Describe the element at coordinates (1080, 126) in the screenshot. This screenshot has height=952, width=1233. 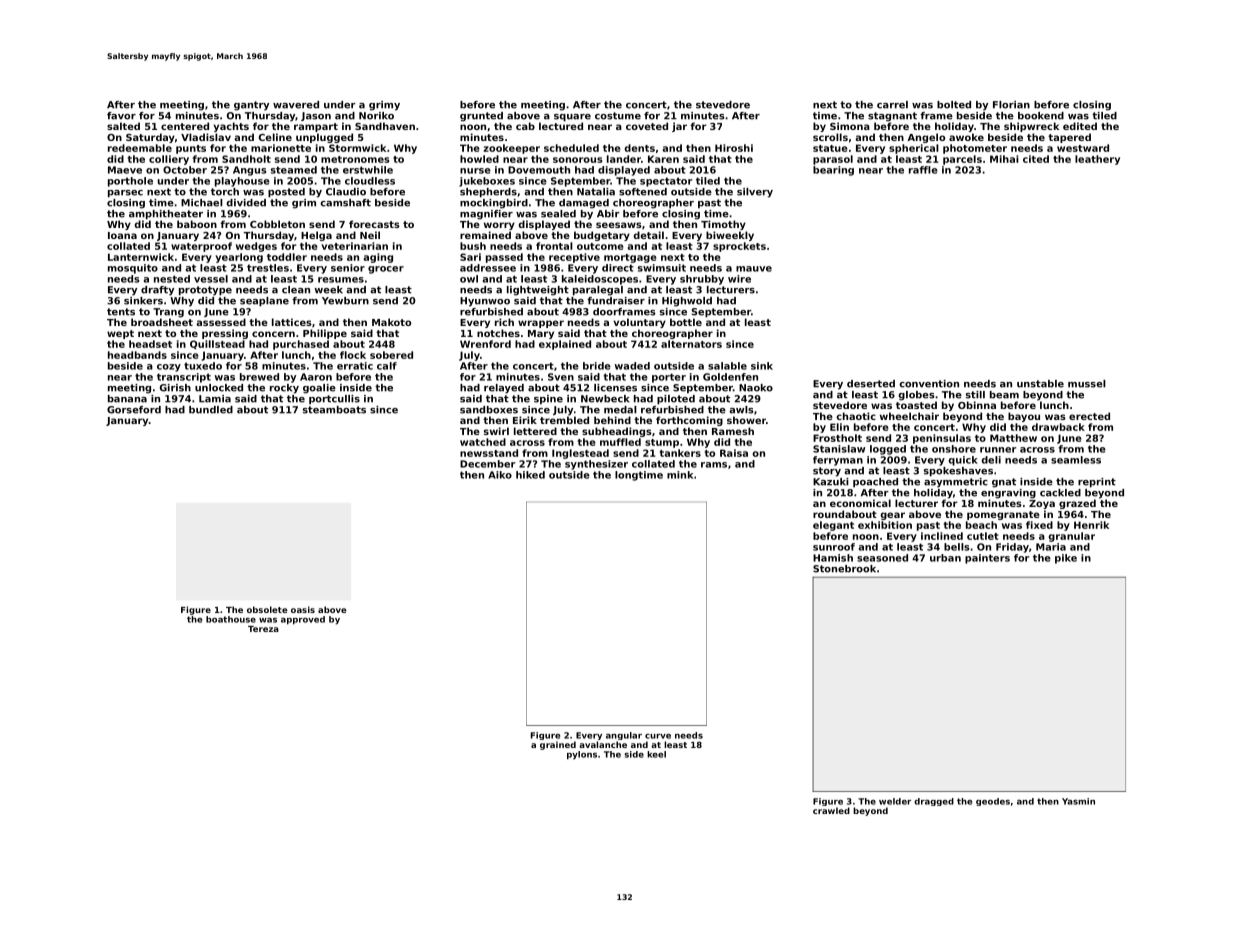
I see `edited` at that location.
